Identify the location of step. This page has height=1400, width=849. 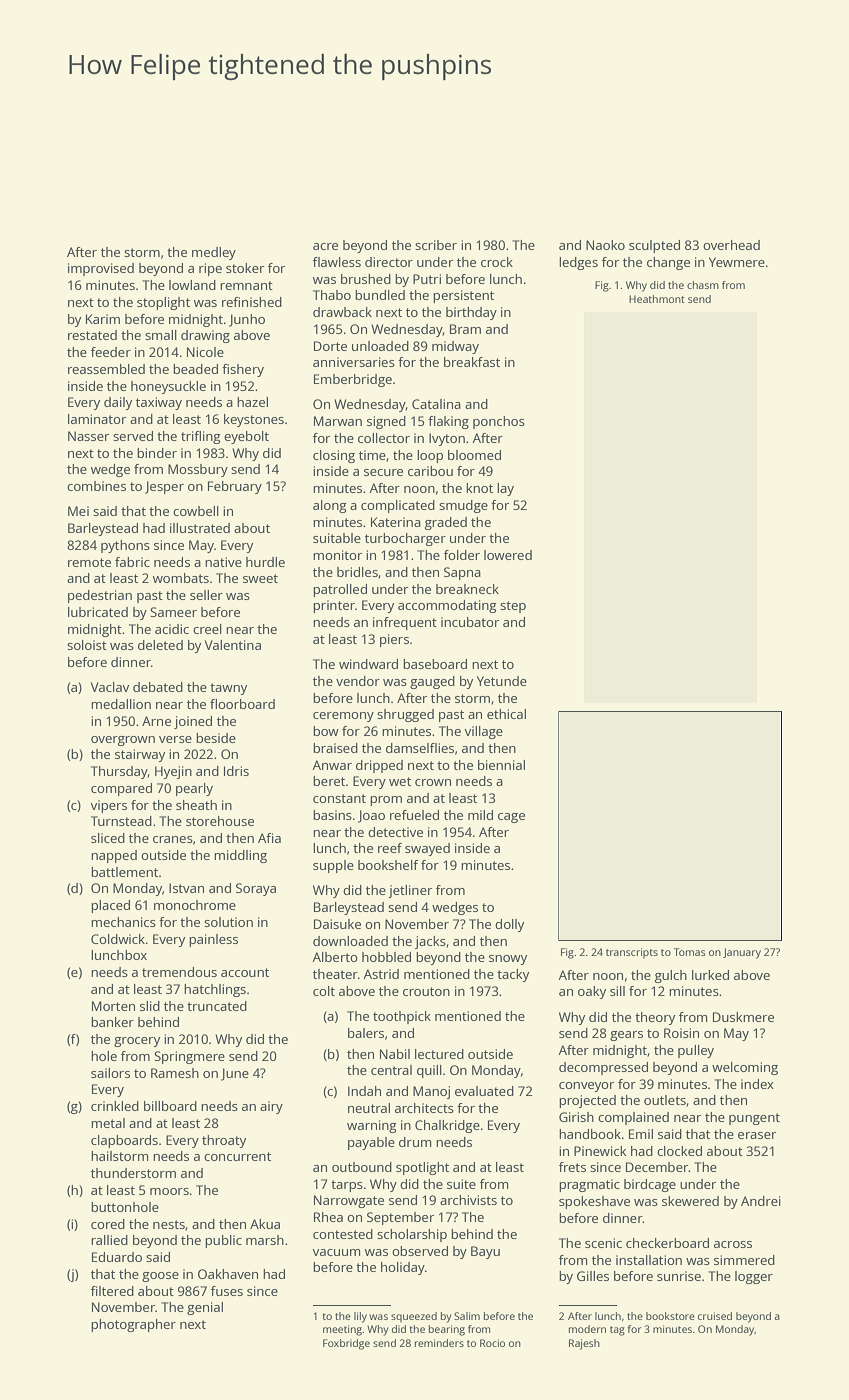
(513, 607).
